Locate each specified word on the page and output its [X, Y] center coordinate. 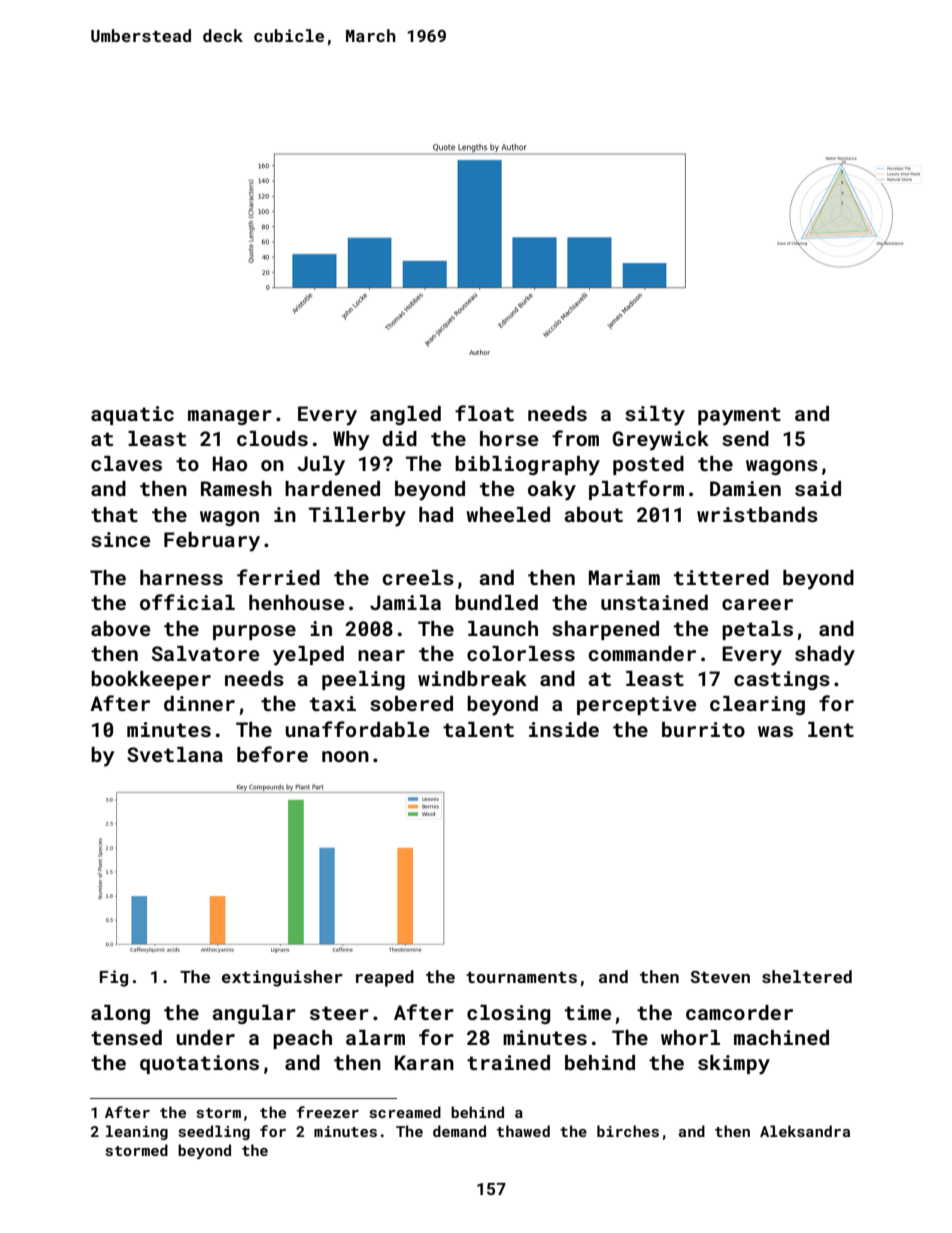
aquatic [132, 415]
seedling [214, 1132]
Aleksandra [805, 1131]
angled [405, 415]
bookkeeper [151, 680]
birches [628, 1131]
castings [782, 680]
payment [739, 416]
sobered [411, 703]
